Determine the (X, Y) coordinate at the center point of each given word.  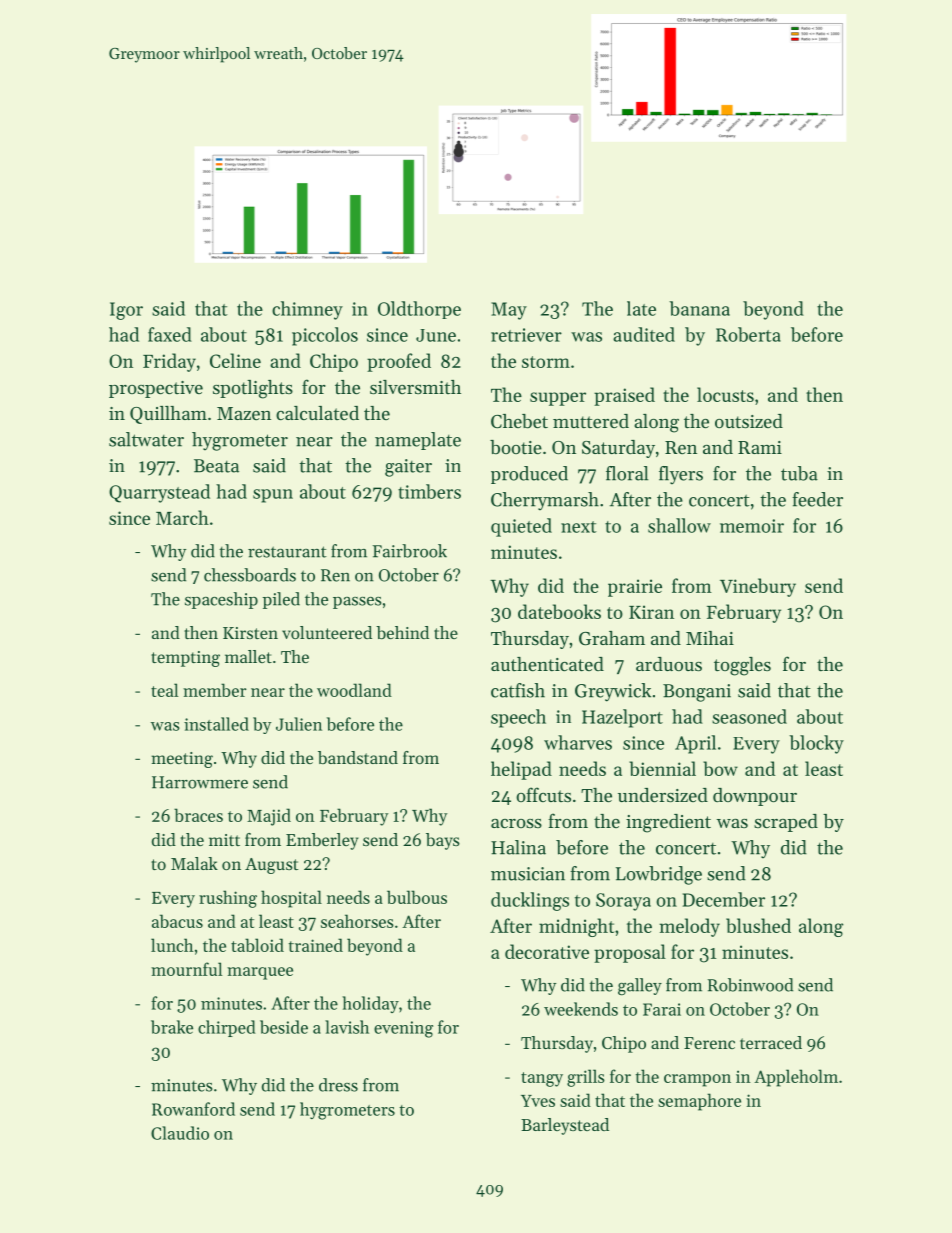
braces (198, 815)
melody (689, 927)
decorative (547, 951)
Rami (760, 447)
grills (586, 1078)
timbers (429, 491)
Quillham (168, 415)
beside (284, 1027)
